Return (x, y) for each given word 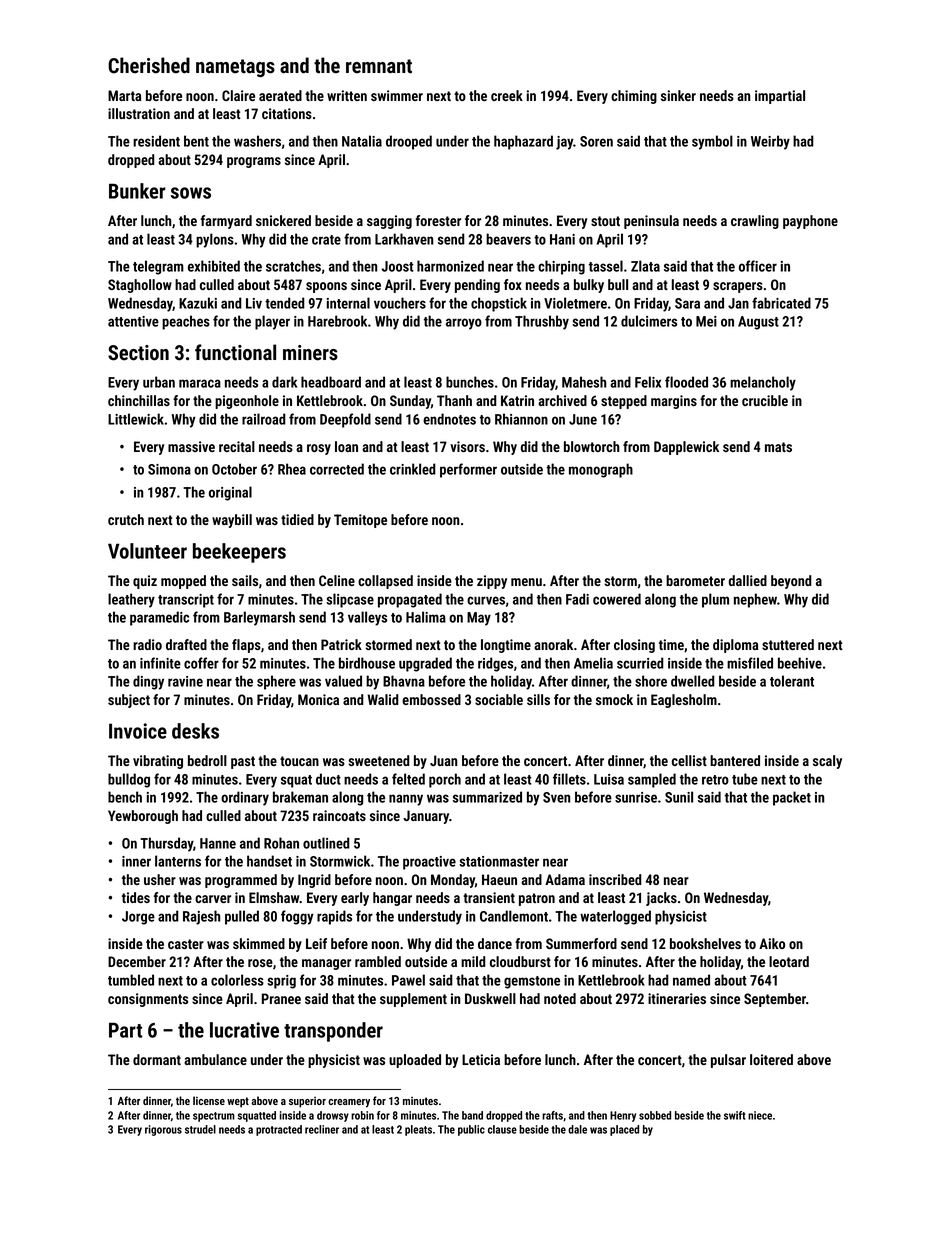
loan (346, 446)
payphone (810, 222)
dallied (748, 580)
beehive (800, 663)
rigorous (163, 1130)
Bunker (137, 191)
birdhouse (367, 663)
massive (191, 446)
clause (502, 1129)
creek (507, 95)
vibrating (158, 762)
